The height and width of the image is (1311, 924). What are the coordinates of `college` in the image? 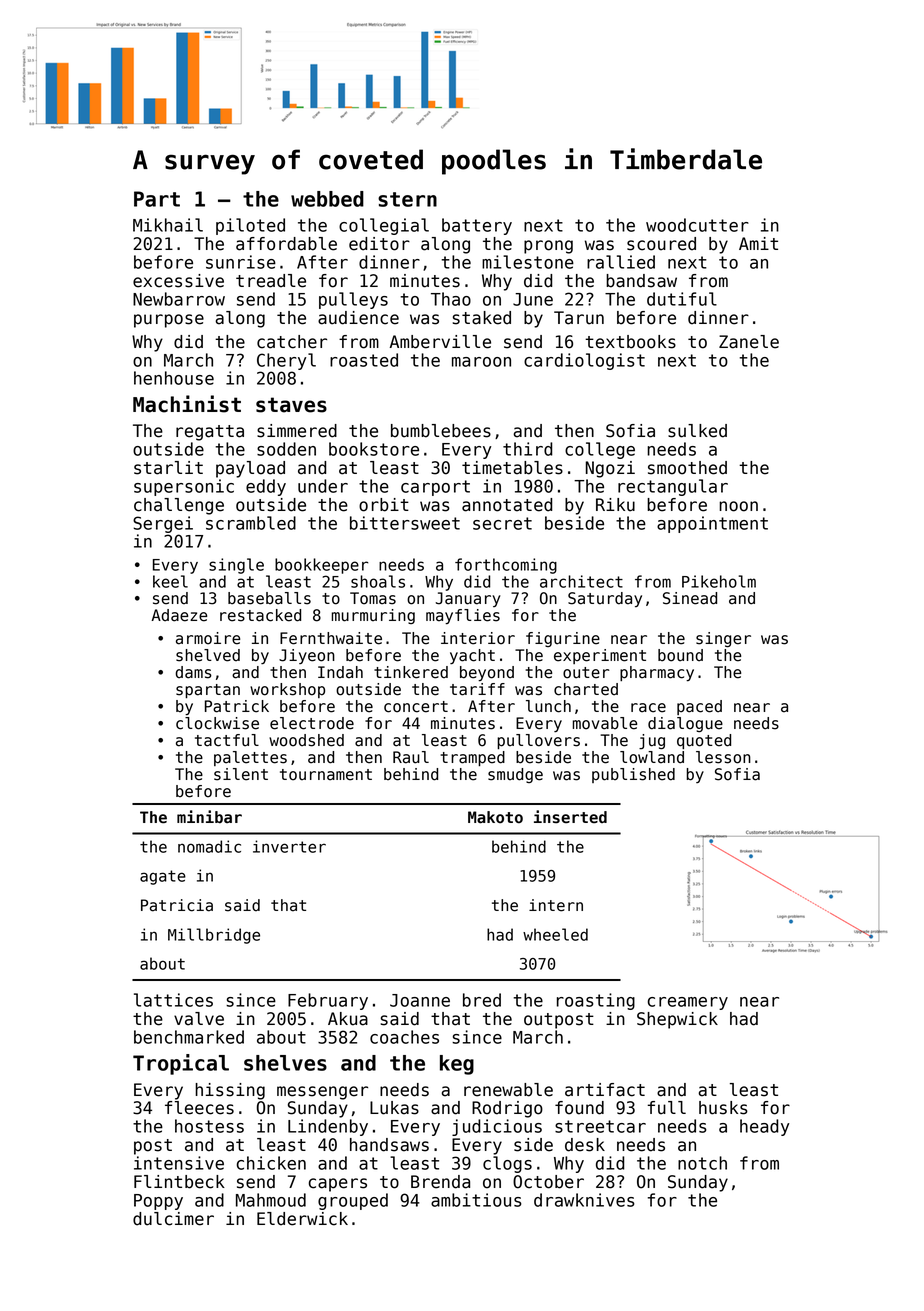 It's located at (600, 450).
